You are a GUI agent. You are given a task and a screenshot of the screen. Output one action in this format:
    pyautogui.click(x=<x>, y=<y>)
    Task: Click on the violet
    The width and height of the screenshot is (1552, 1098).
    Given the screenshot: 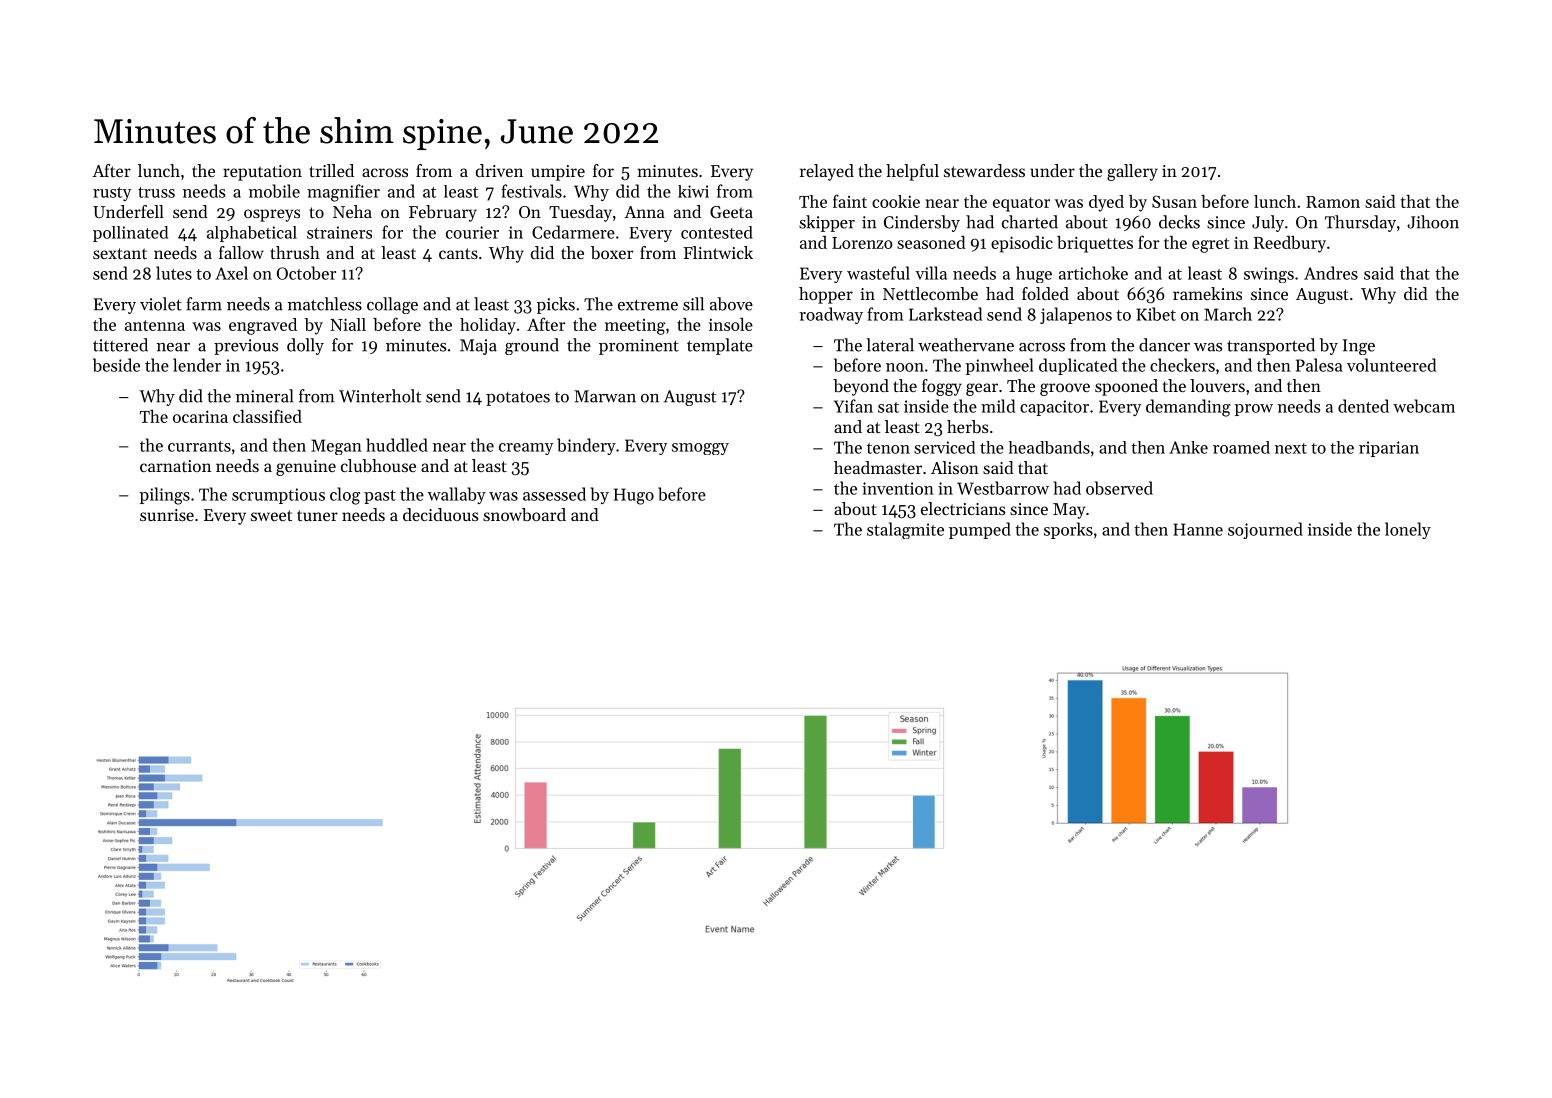 What is the action you would take?
    pyautogui.click(x=161, y=304)
